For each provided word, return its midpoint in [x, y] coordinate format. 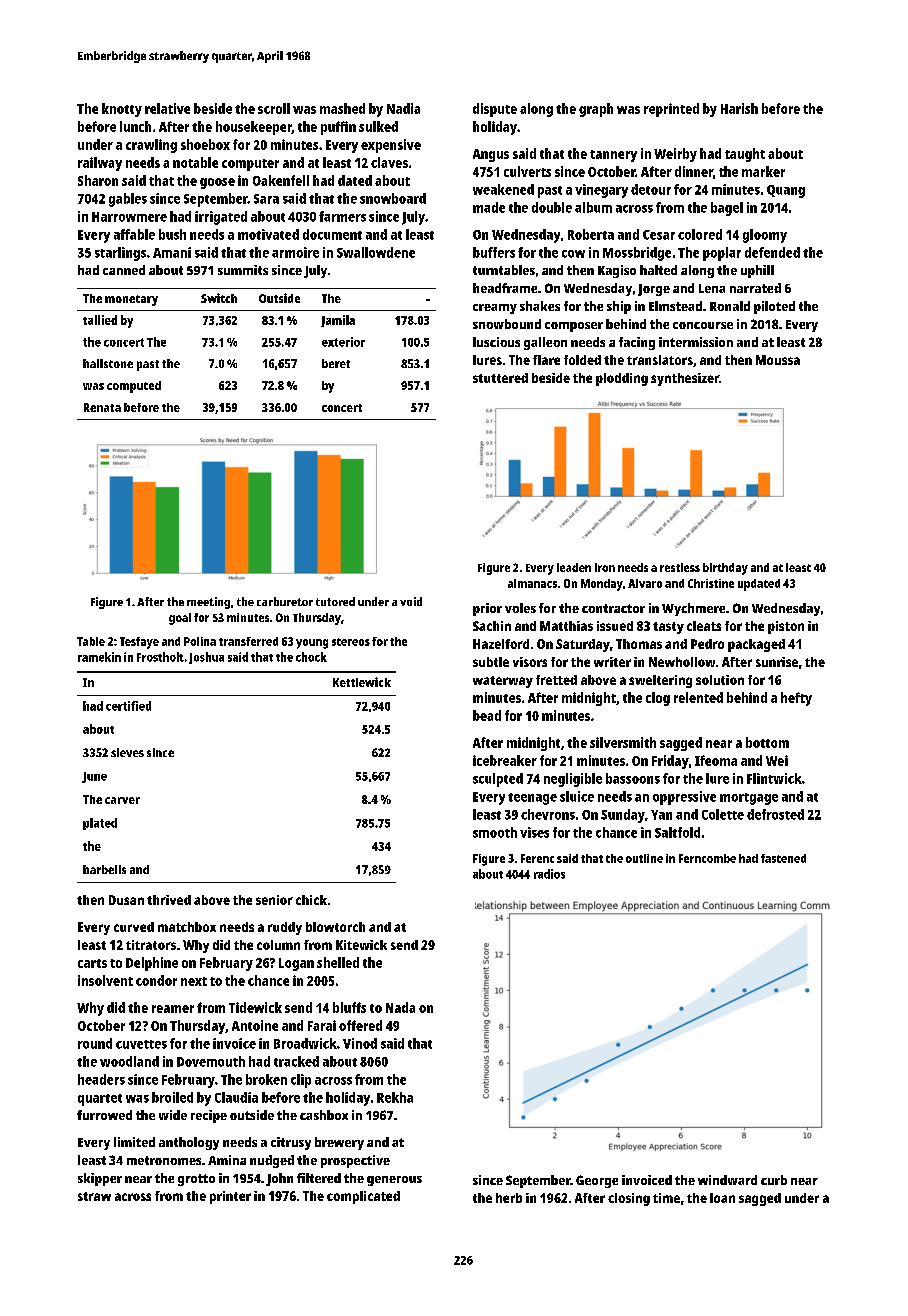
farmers [342, 216]
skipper [100, 1179]
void [411, 601]
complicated [363, 1197]
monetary [131, 300]
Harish [739, 108]
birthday [725, 569]
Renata [102, 407]
